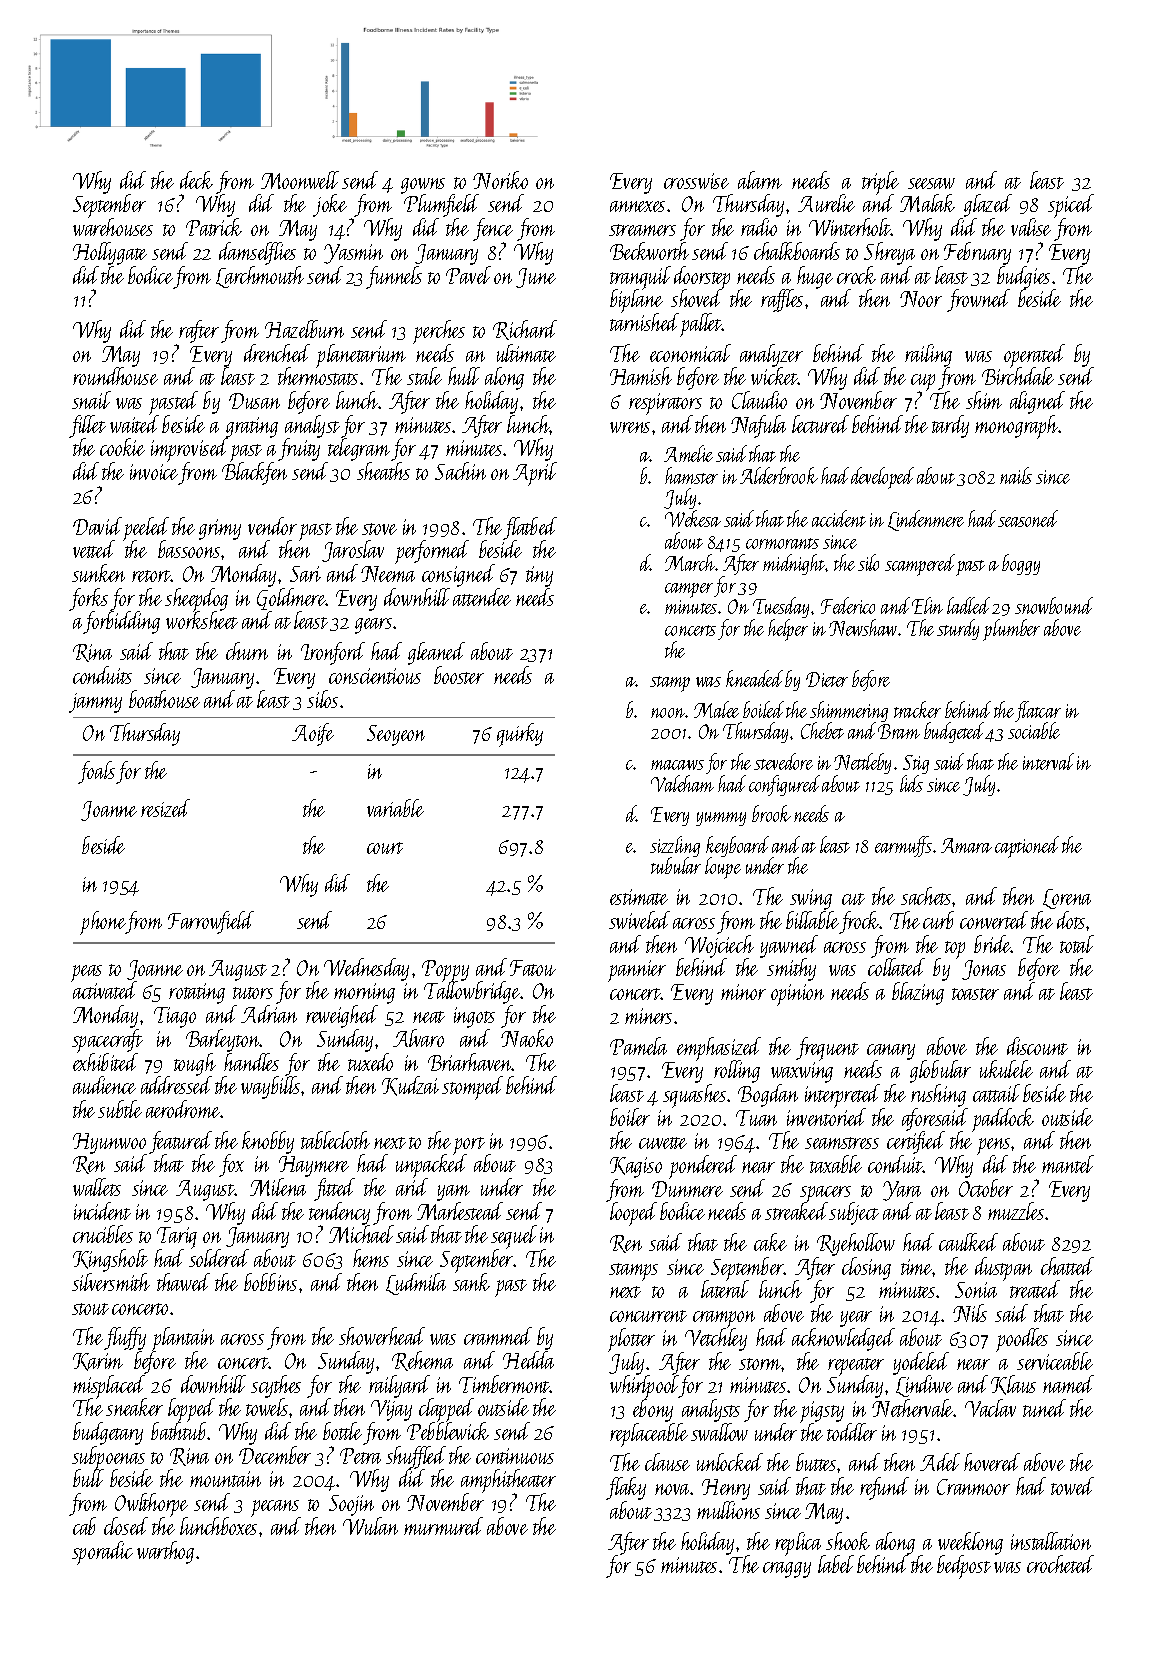 The image size is (1165, 1654). I want to click on Vijay, so click(391, 1410).
